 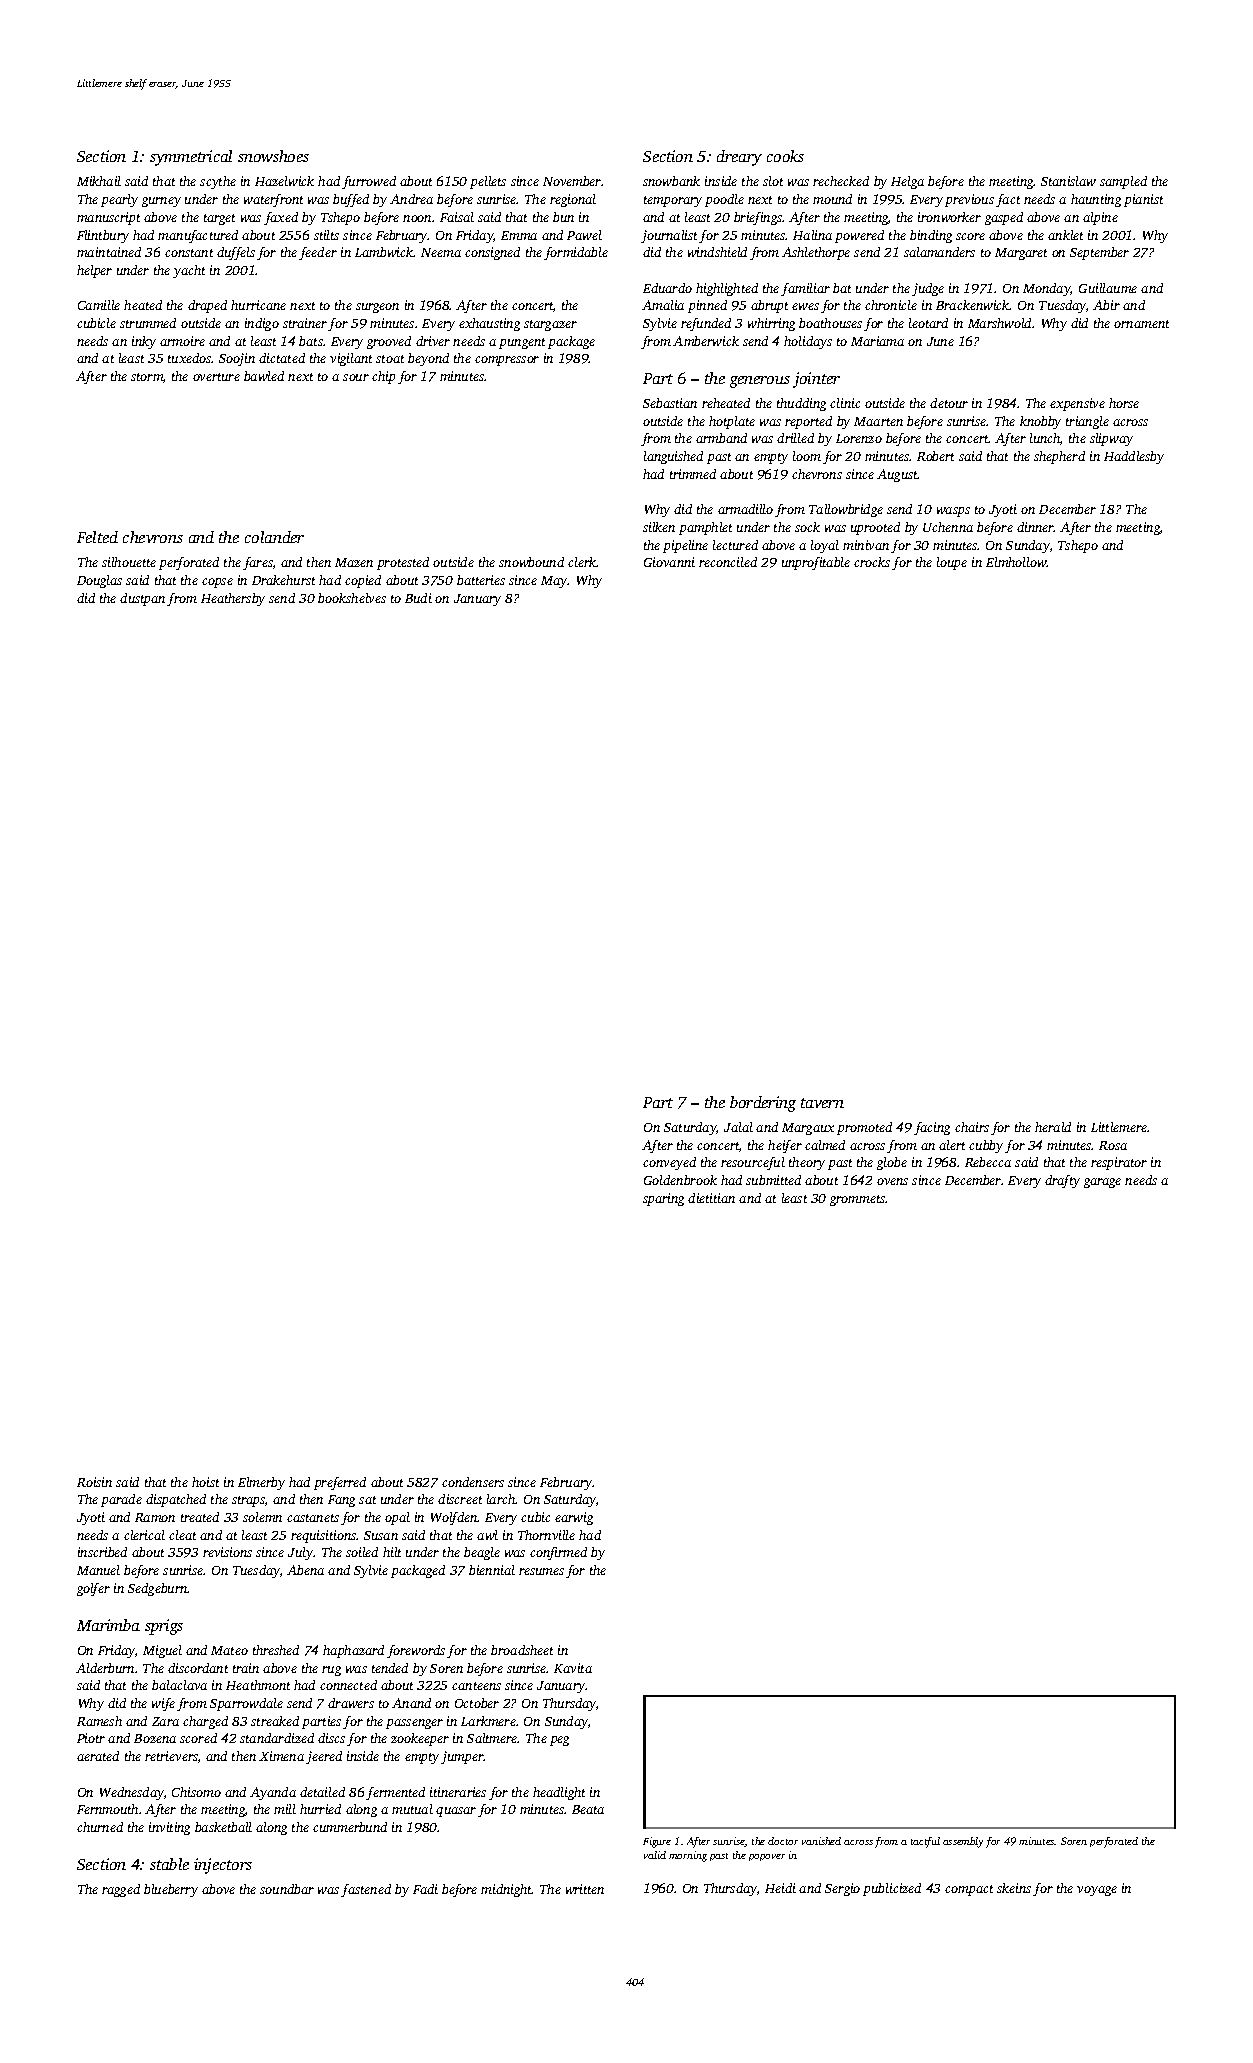 What do you see at coordinates (554, 582) in the screenshot?
I see `May` at bounding box center [554, 582].
